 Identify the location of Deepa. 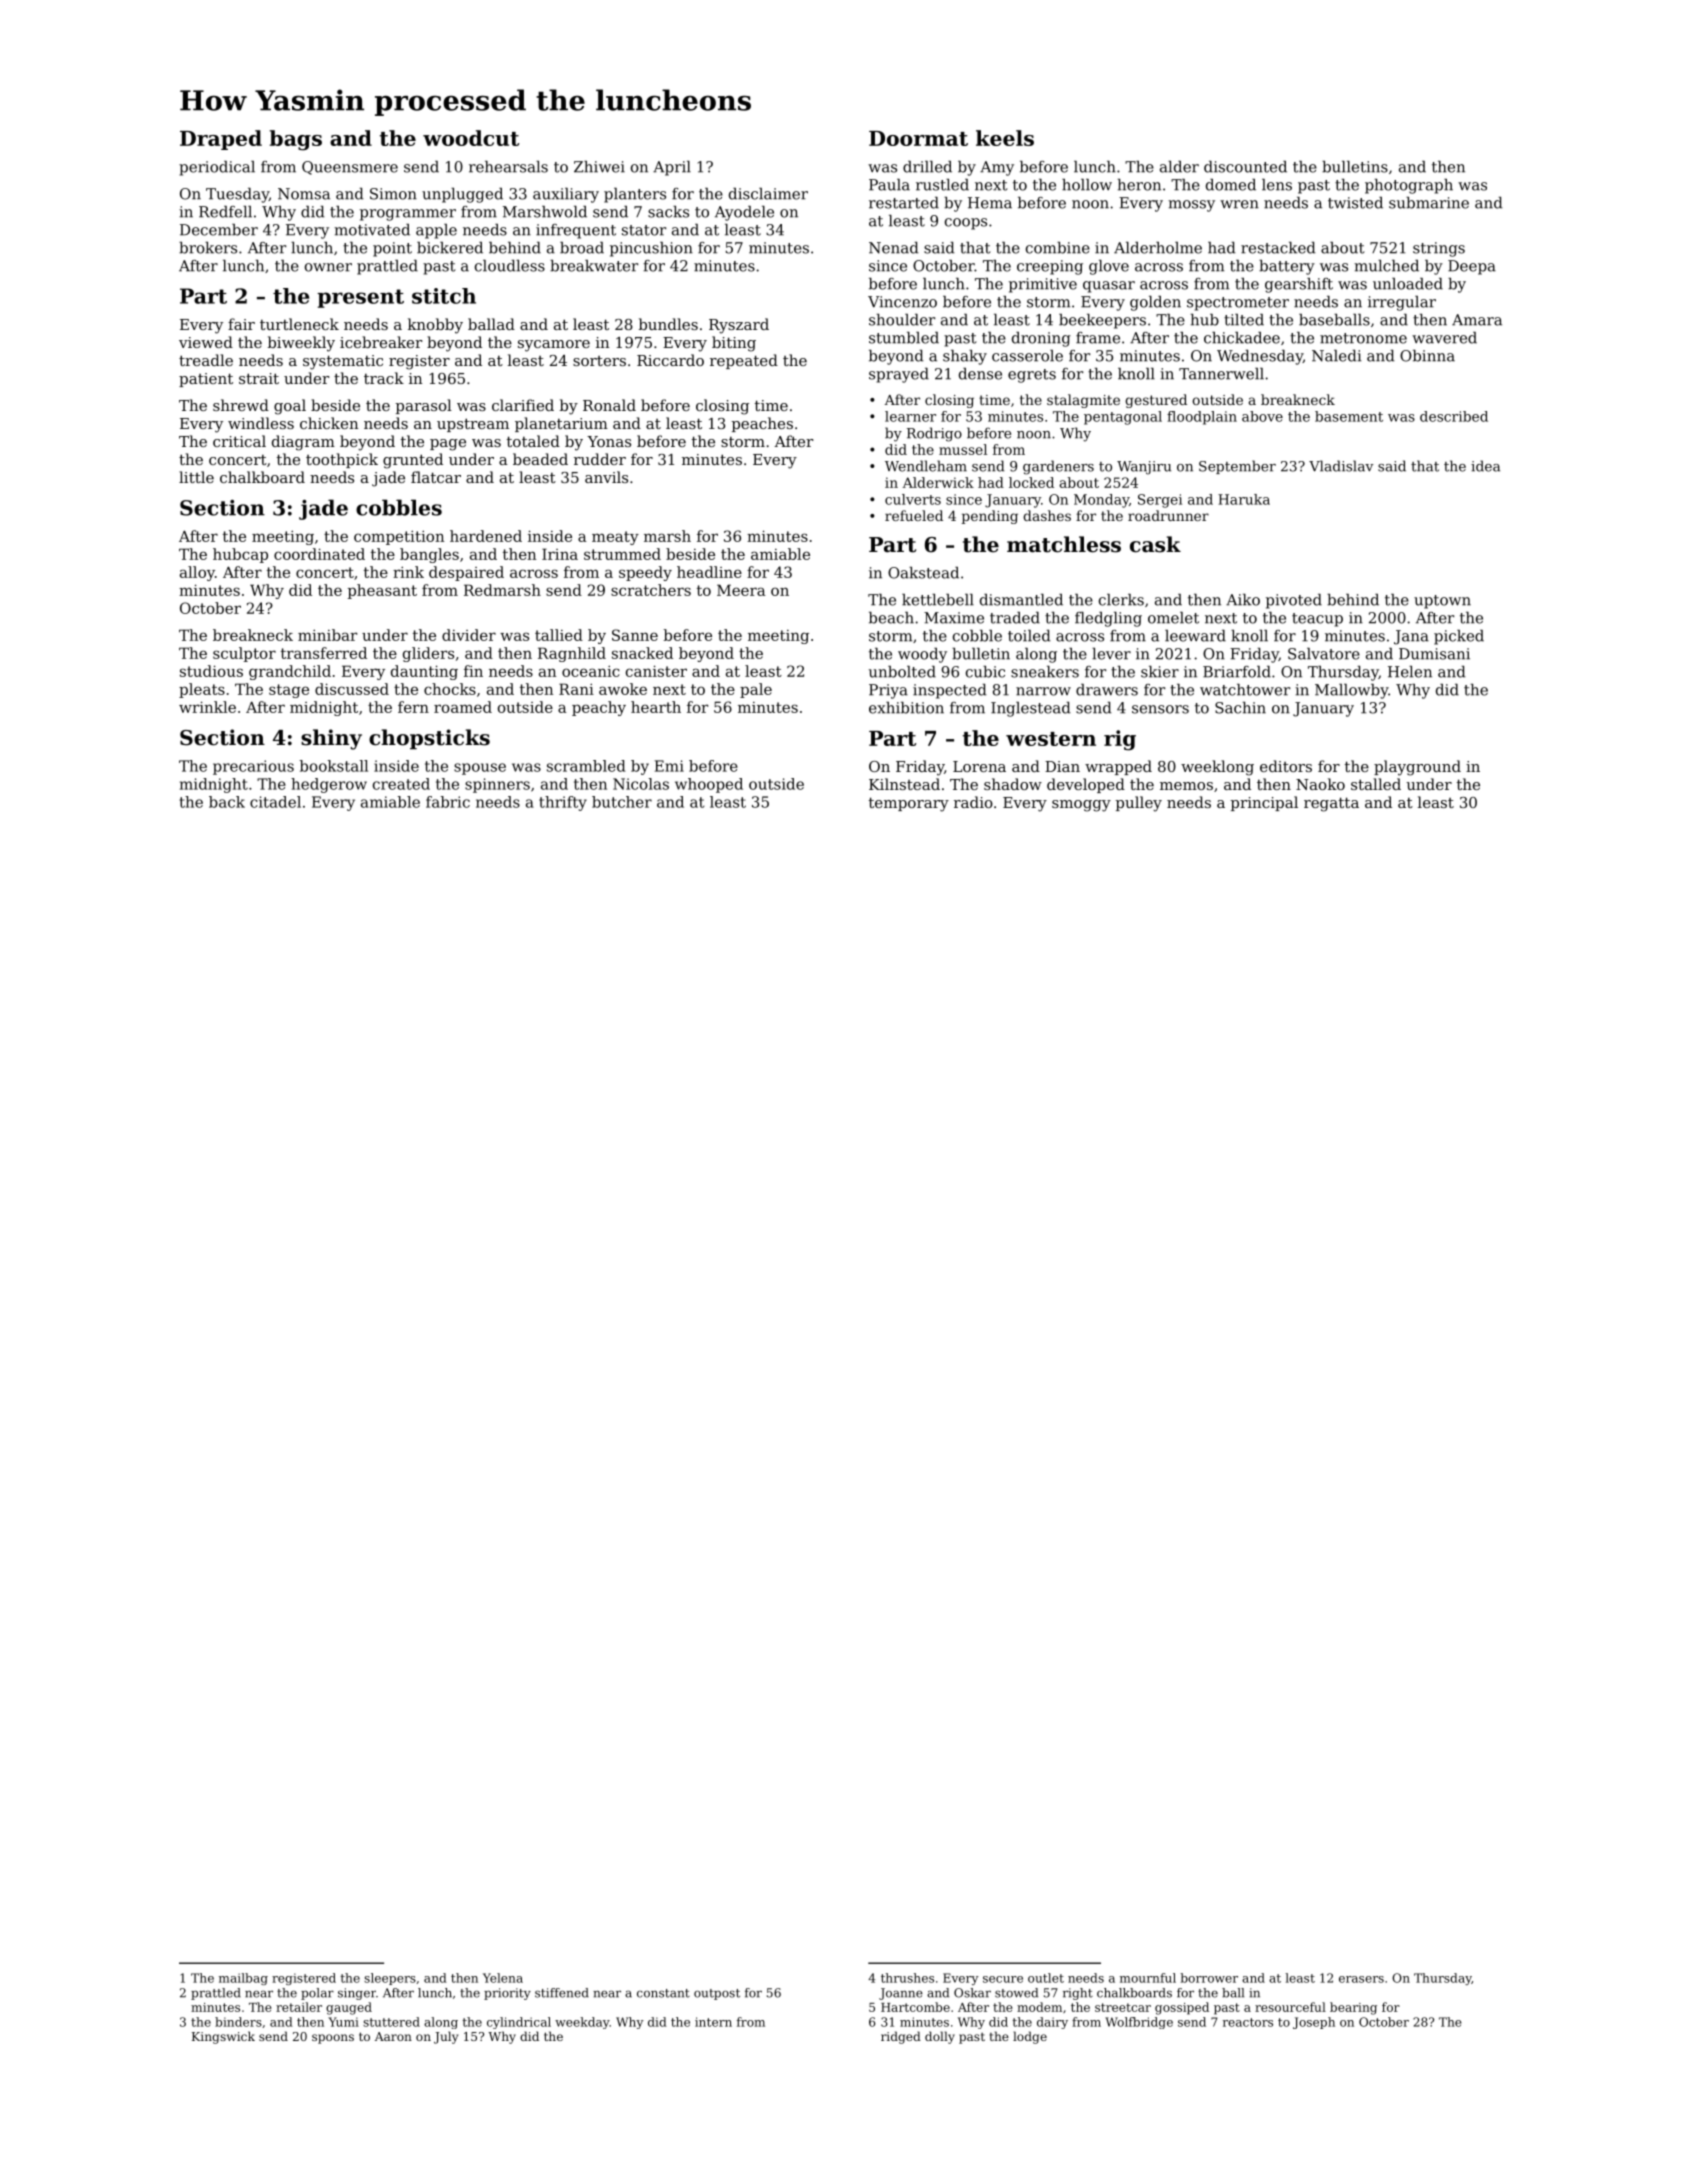
(1472, 267).
